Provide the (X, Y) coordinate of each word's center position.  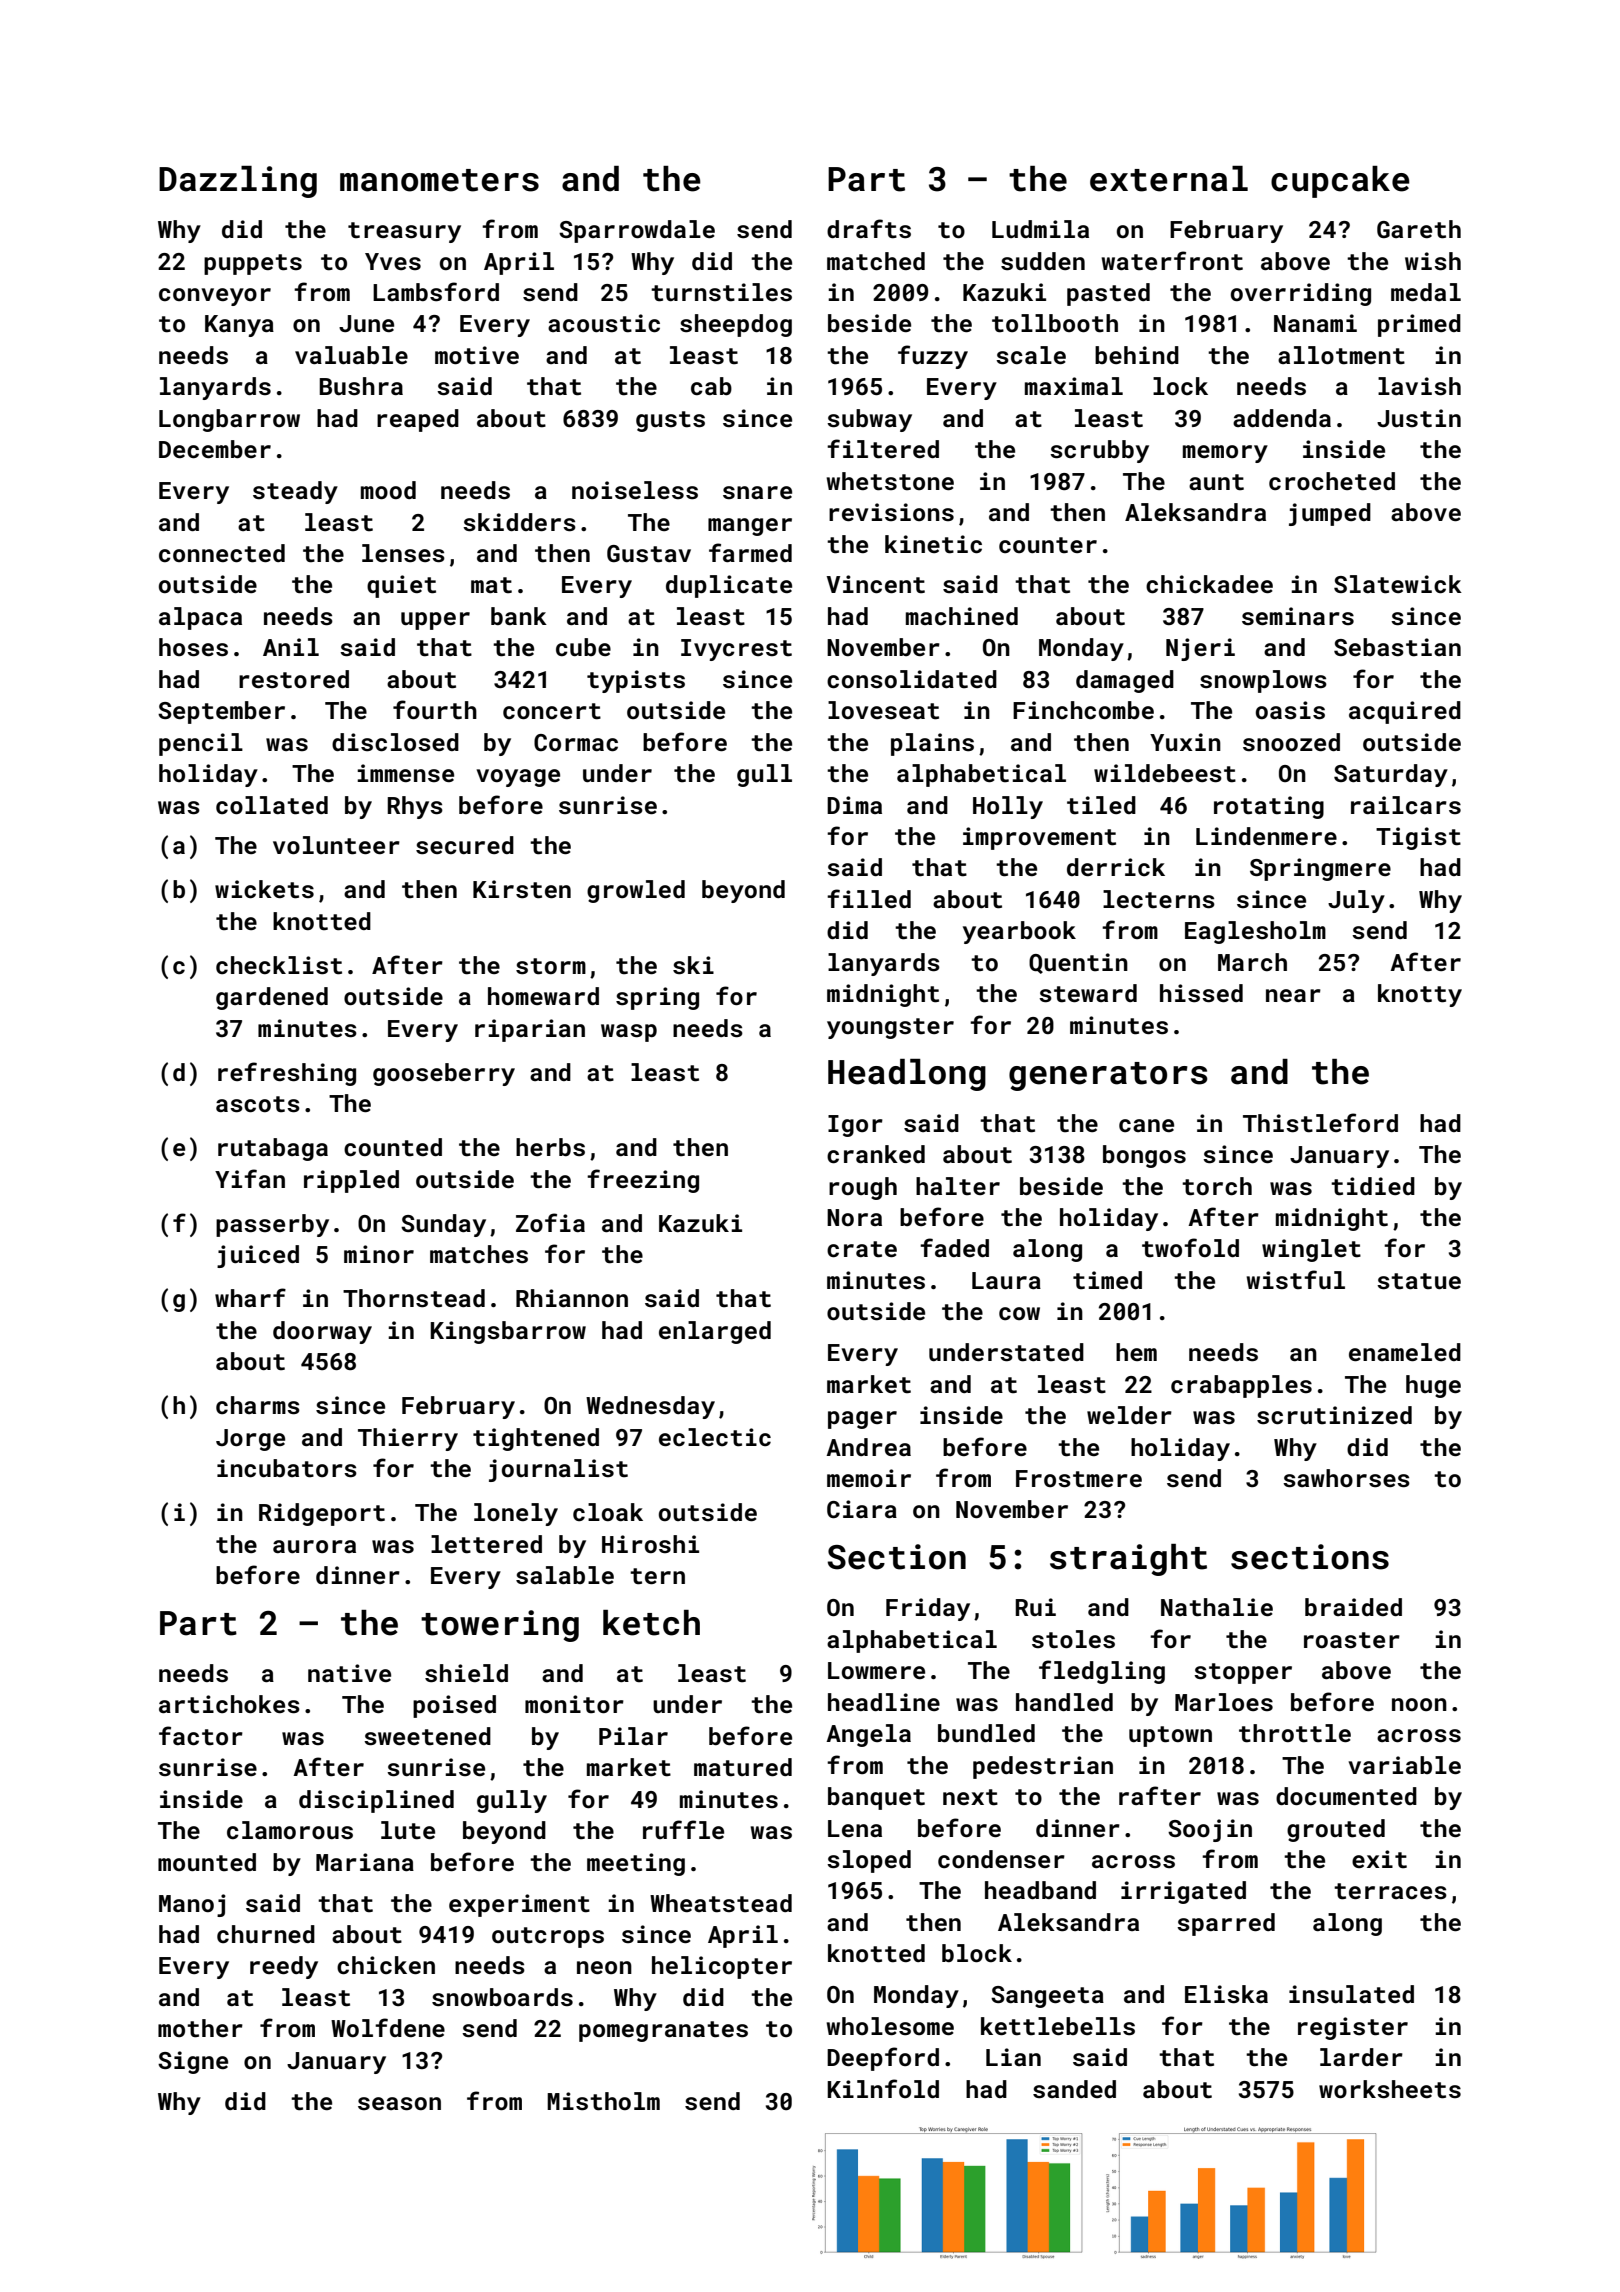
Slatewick (1398, 584)
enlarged (715, 1332)
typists (636, 681)
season (399, 2104)
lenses (403, 553)
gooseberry (444, 1074)
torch (1217, 1186)
